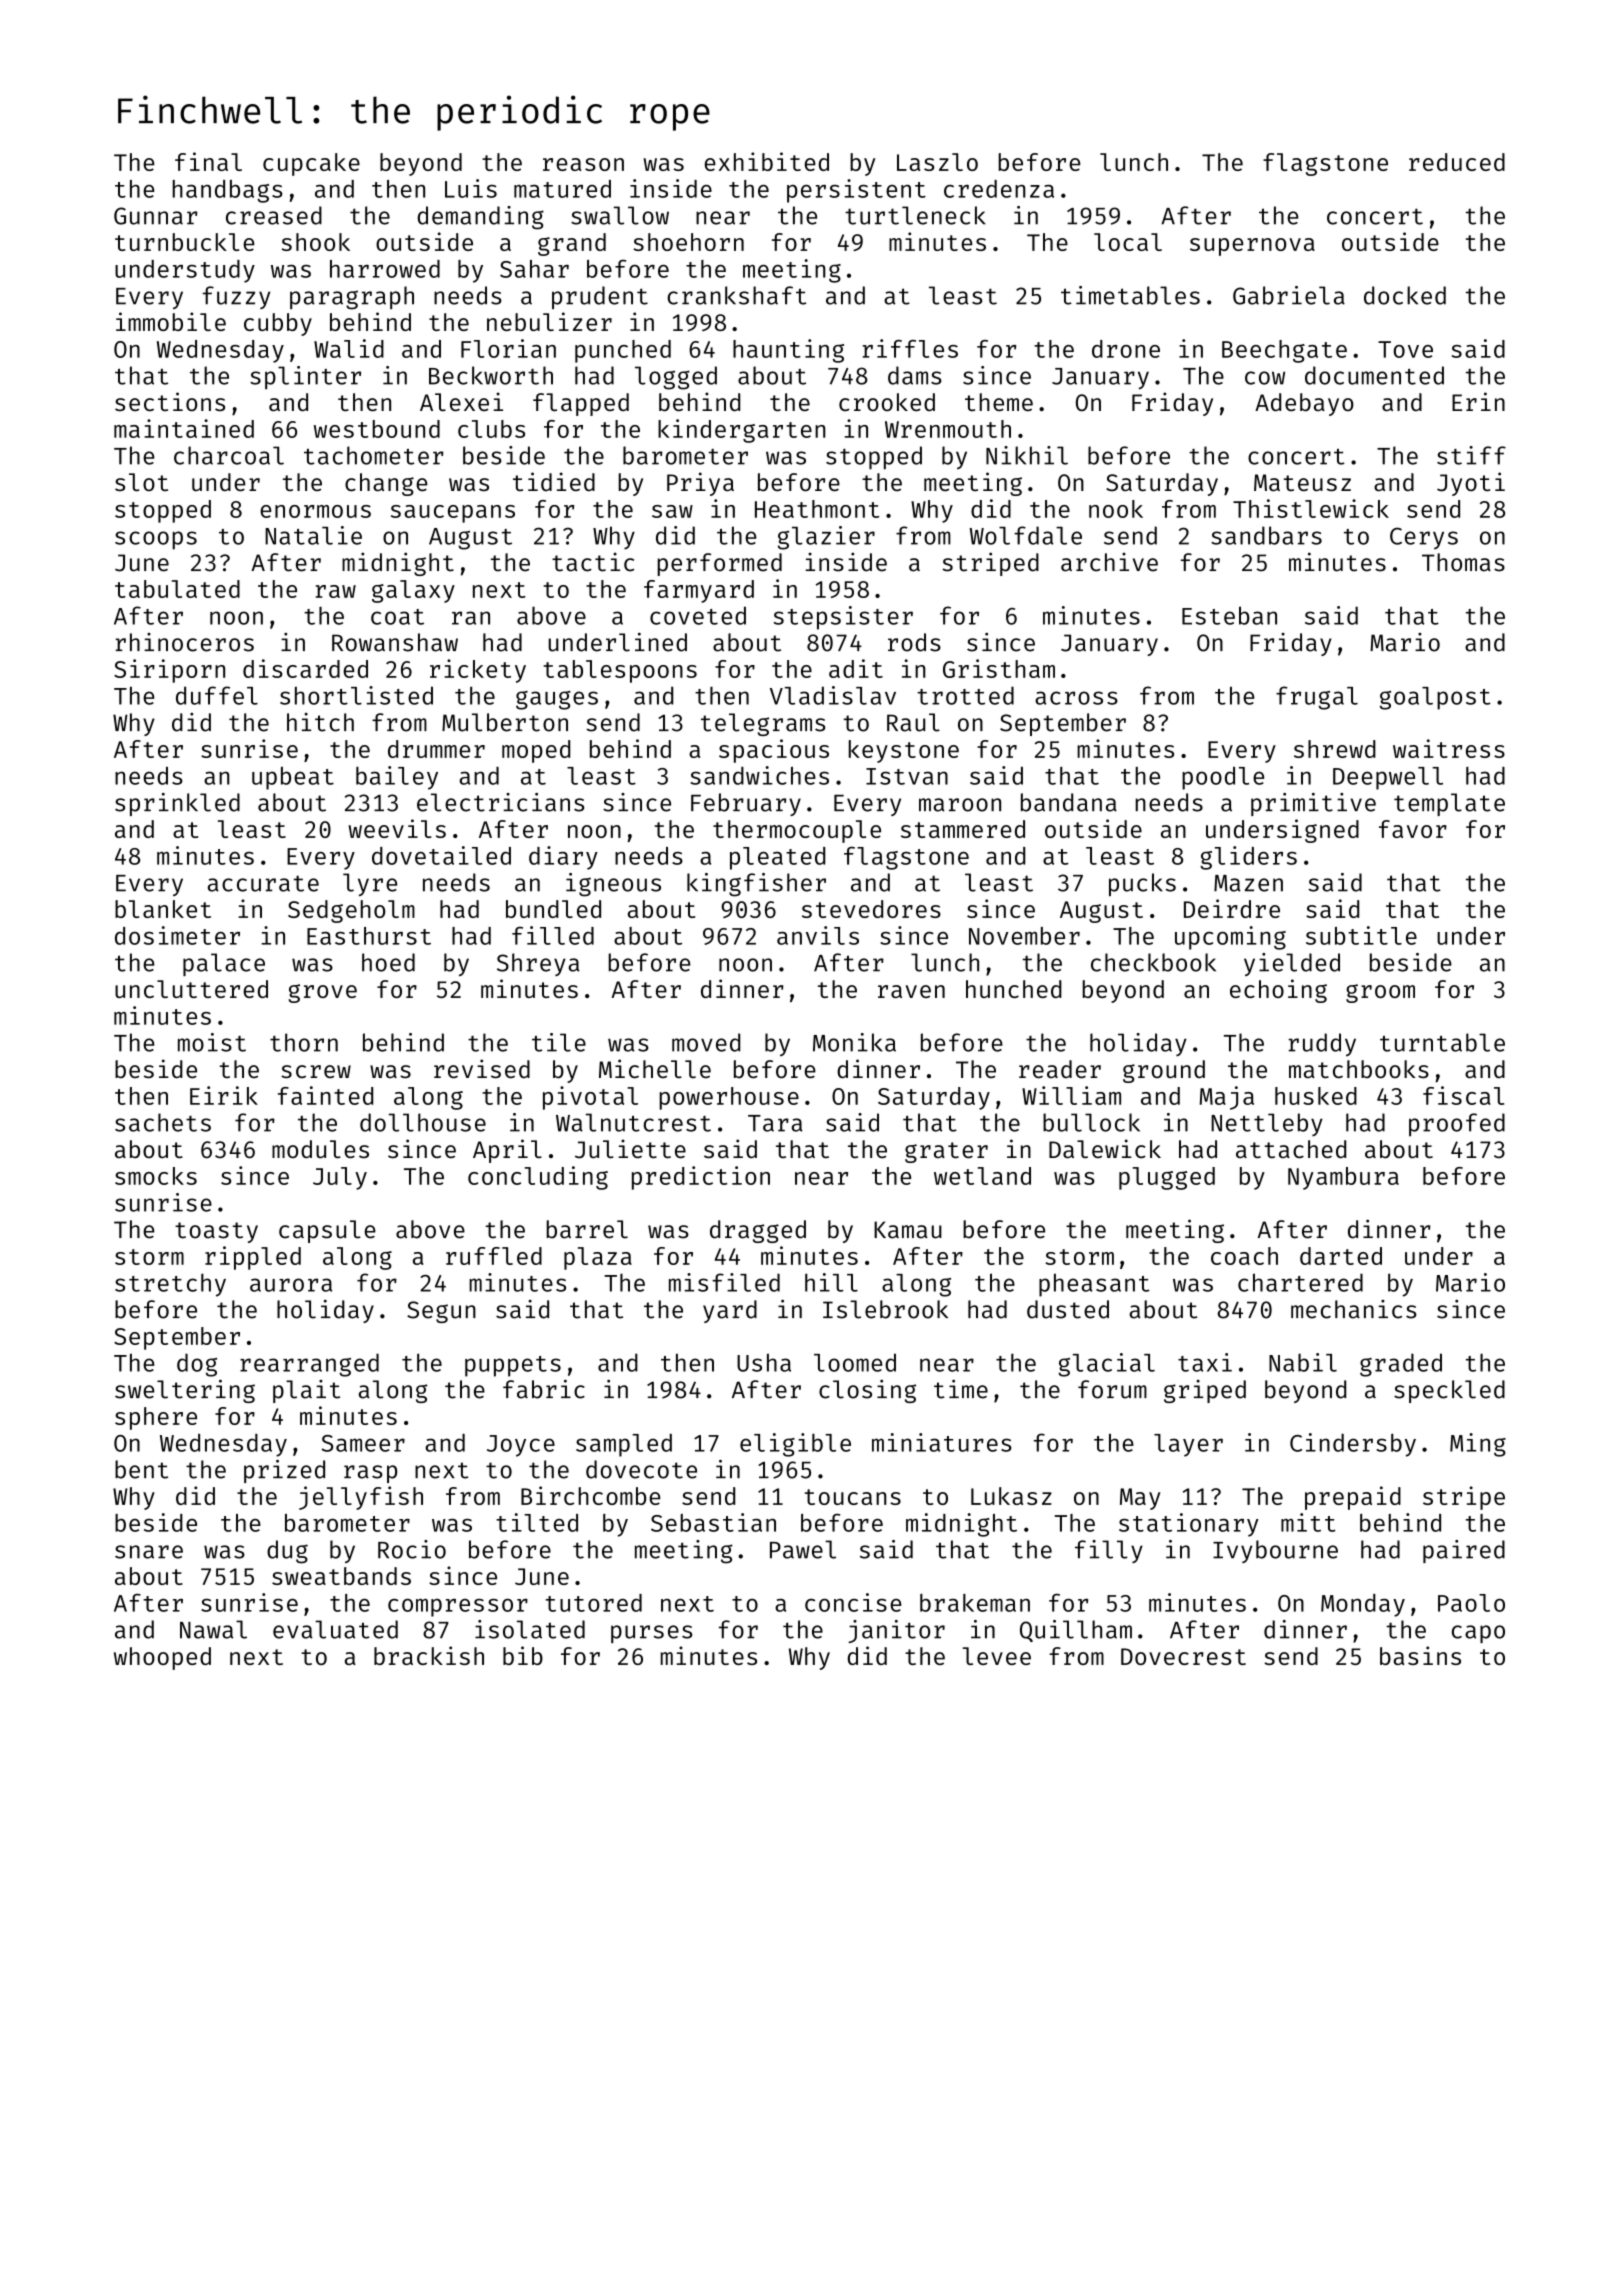  What do you see at coordinates (583, 164) in the screenshot?
I see `reason` at bounding box center [583, 164].
